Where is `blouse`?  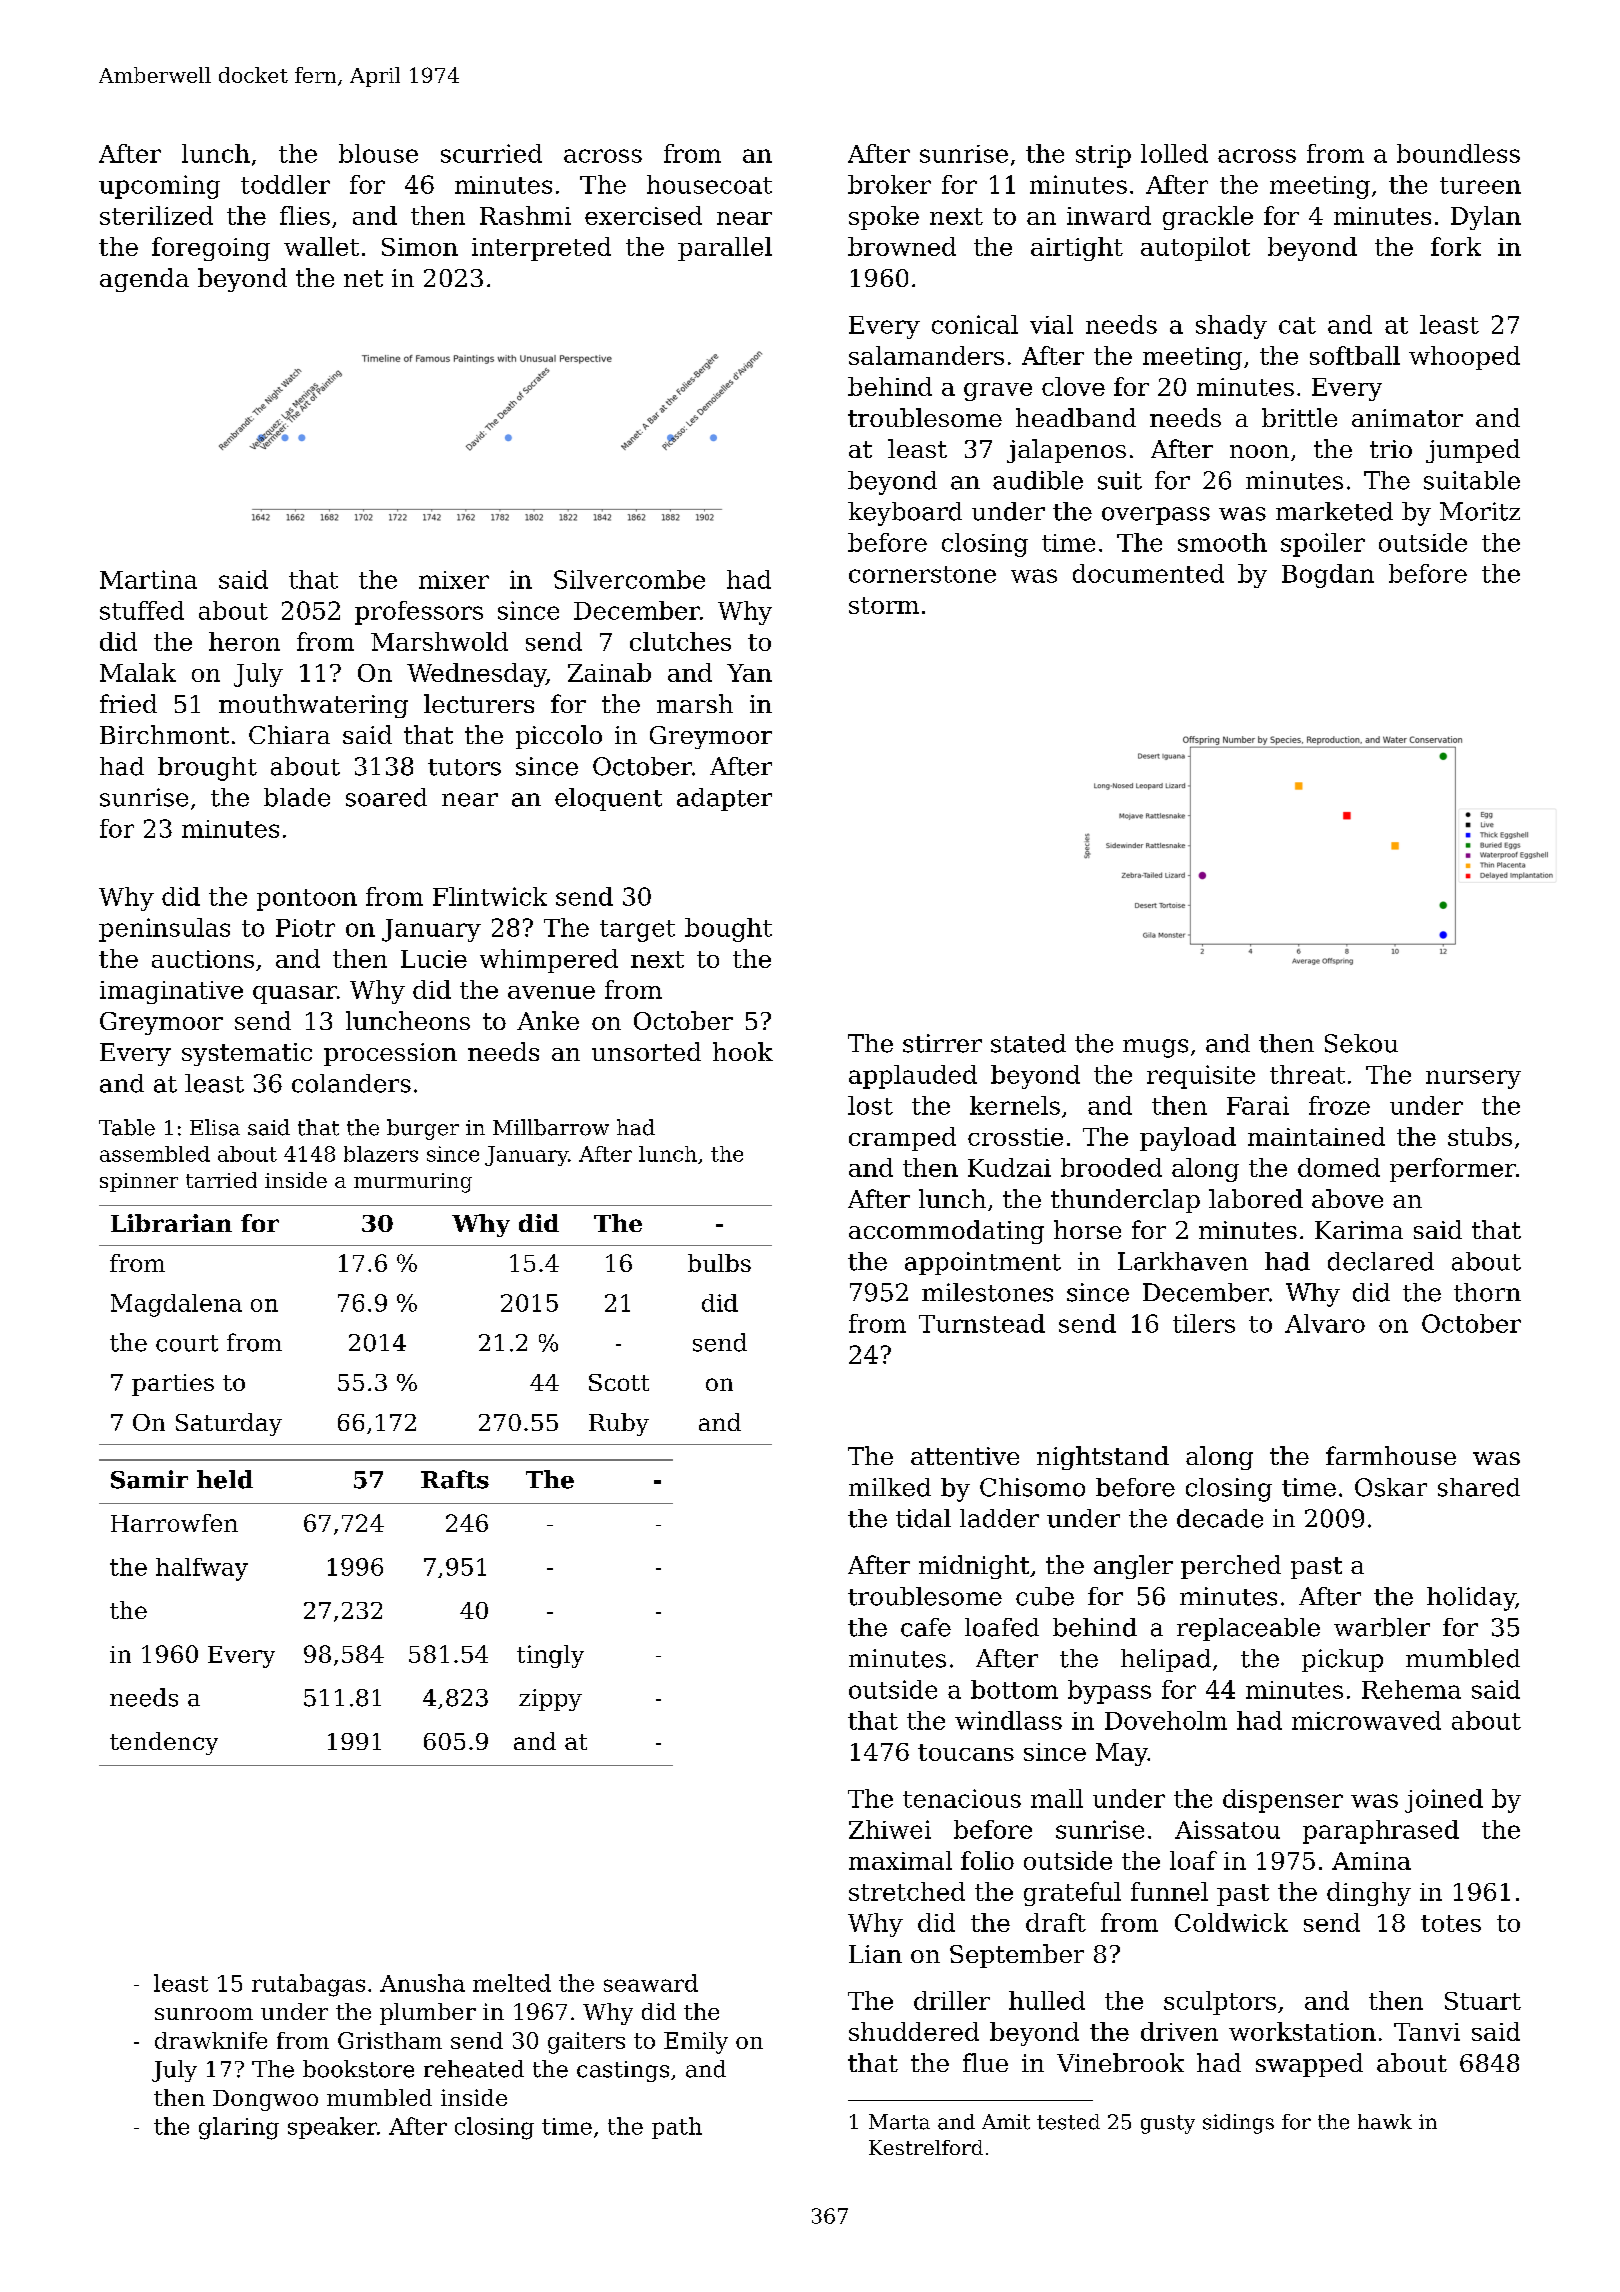 blouse is located at coordinates (378, 153).
